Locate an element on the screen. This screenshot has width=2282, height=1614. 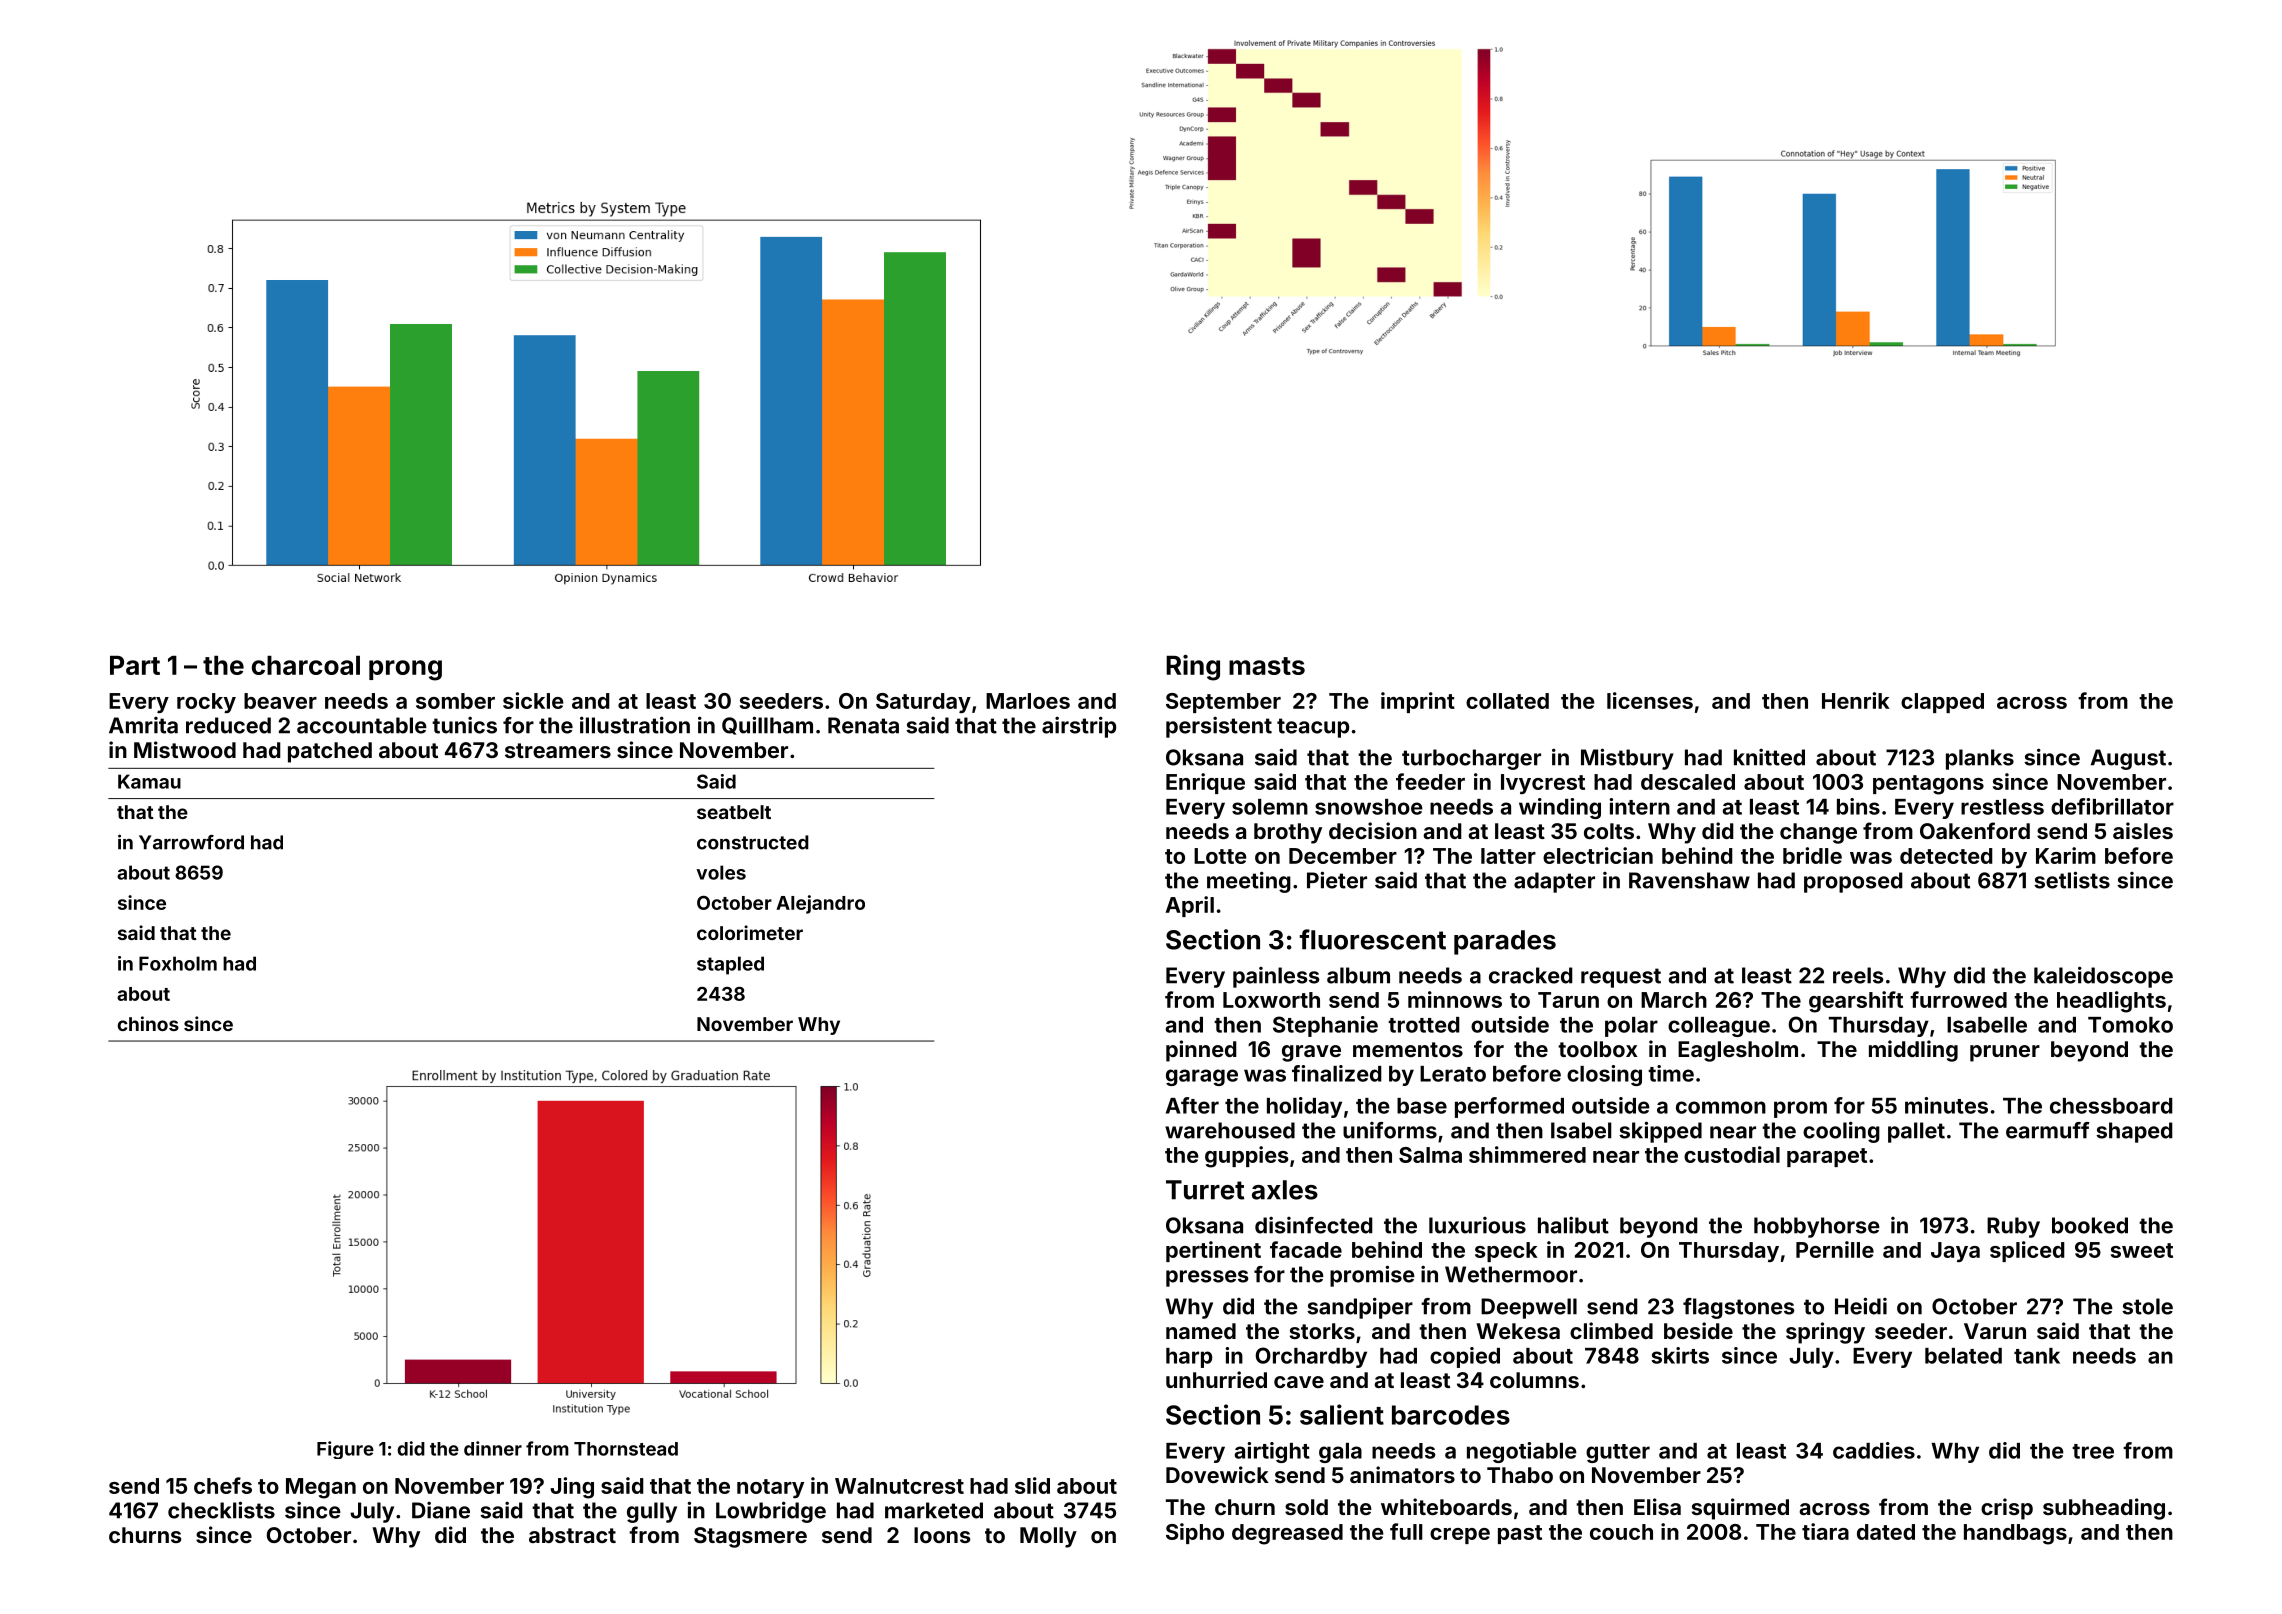
chinos is located at coordinates (148, 1023).
